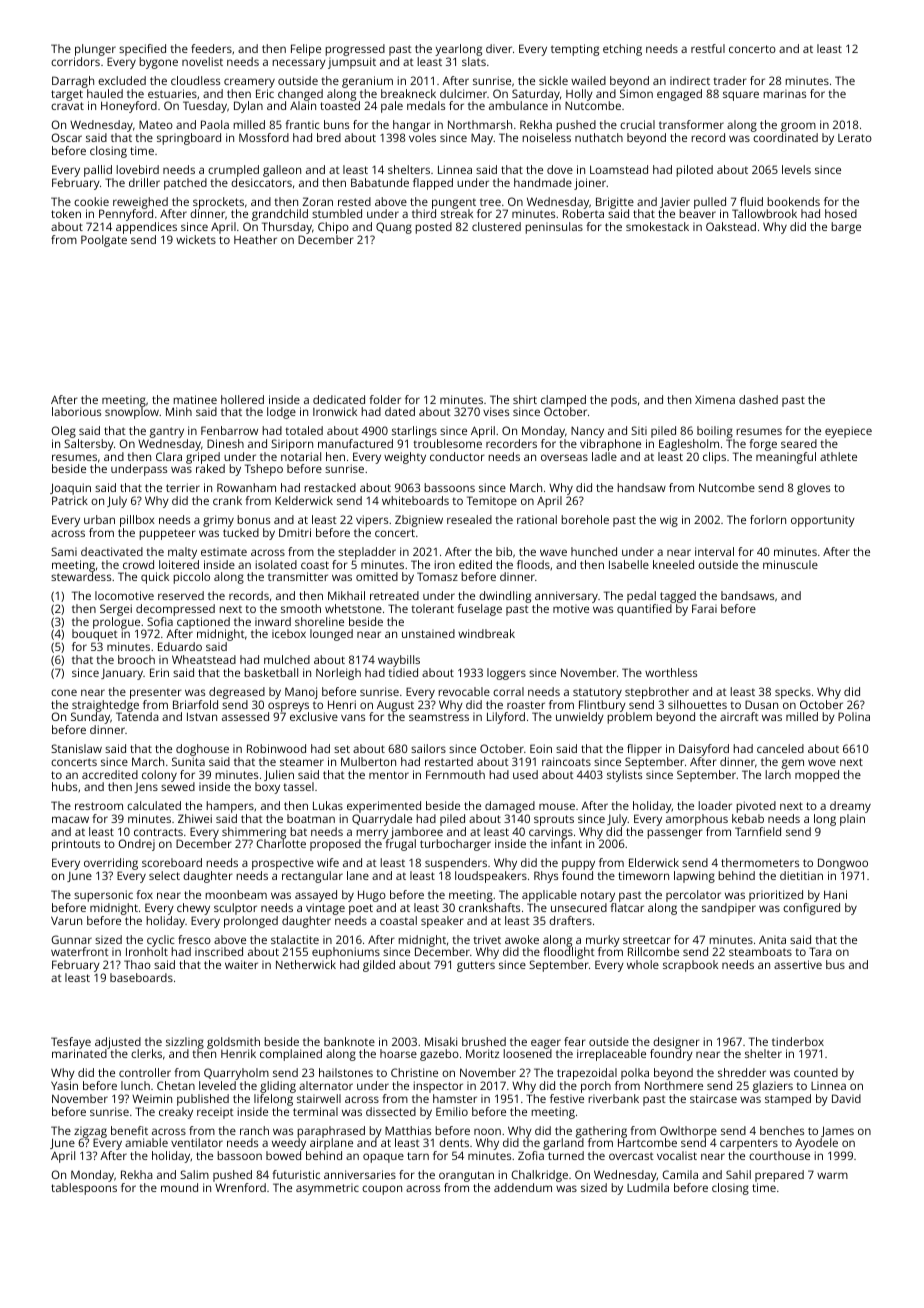 Image resolution: width=924 pixels, height=1308 pixels. What do you see at coordinates (249, 83) in the page?
I see `creamery` at bounding box center [249, 83].
